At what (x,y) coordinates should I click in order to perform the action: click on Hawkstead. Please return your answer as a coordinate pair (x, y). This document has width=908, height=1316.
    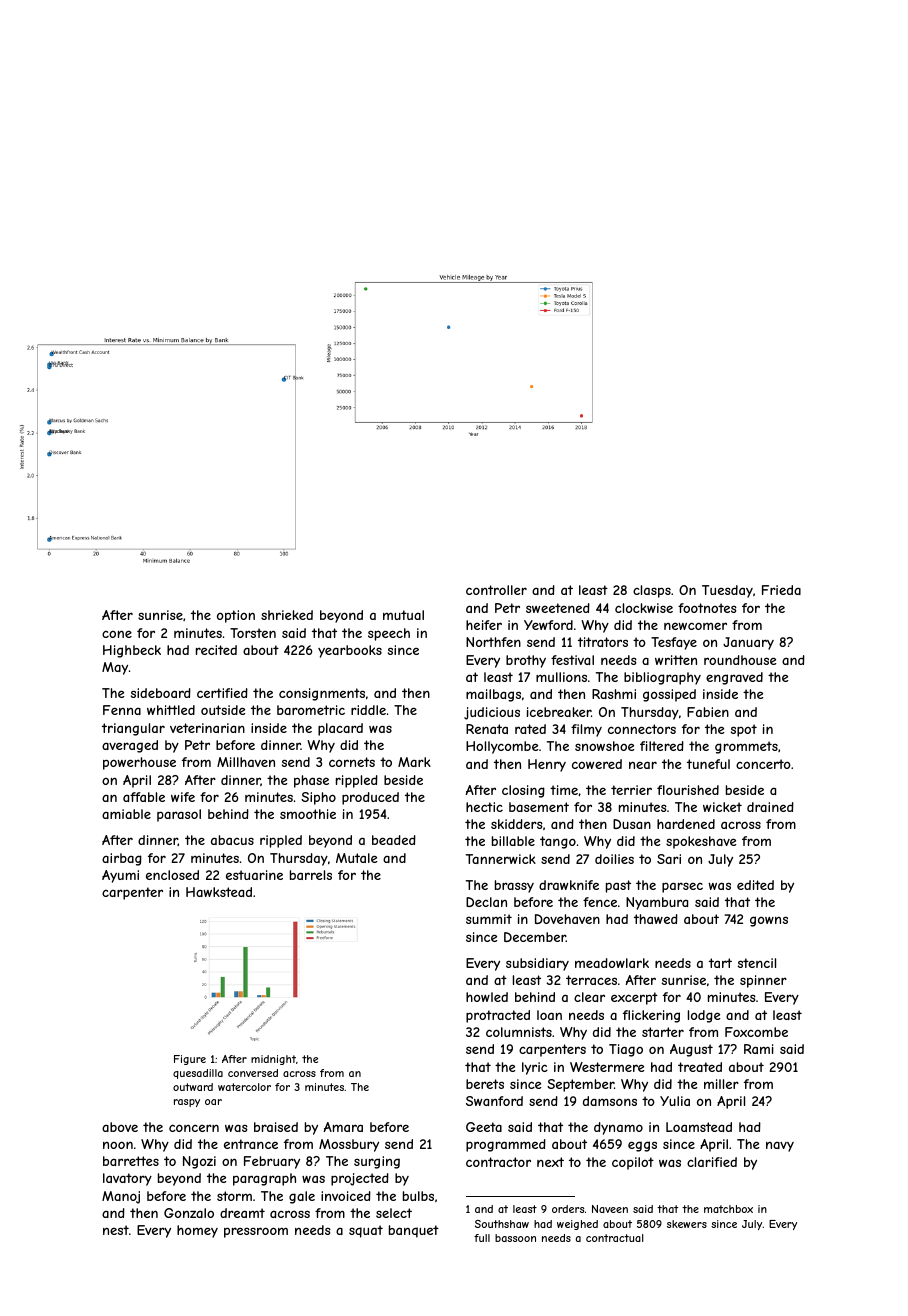
    Looking at the image, I should click on (219, 892).
